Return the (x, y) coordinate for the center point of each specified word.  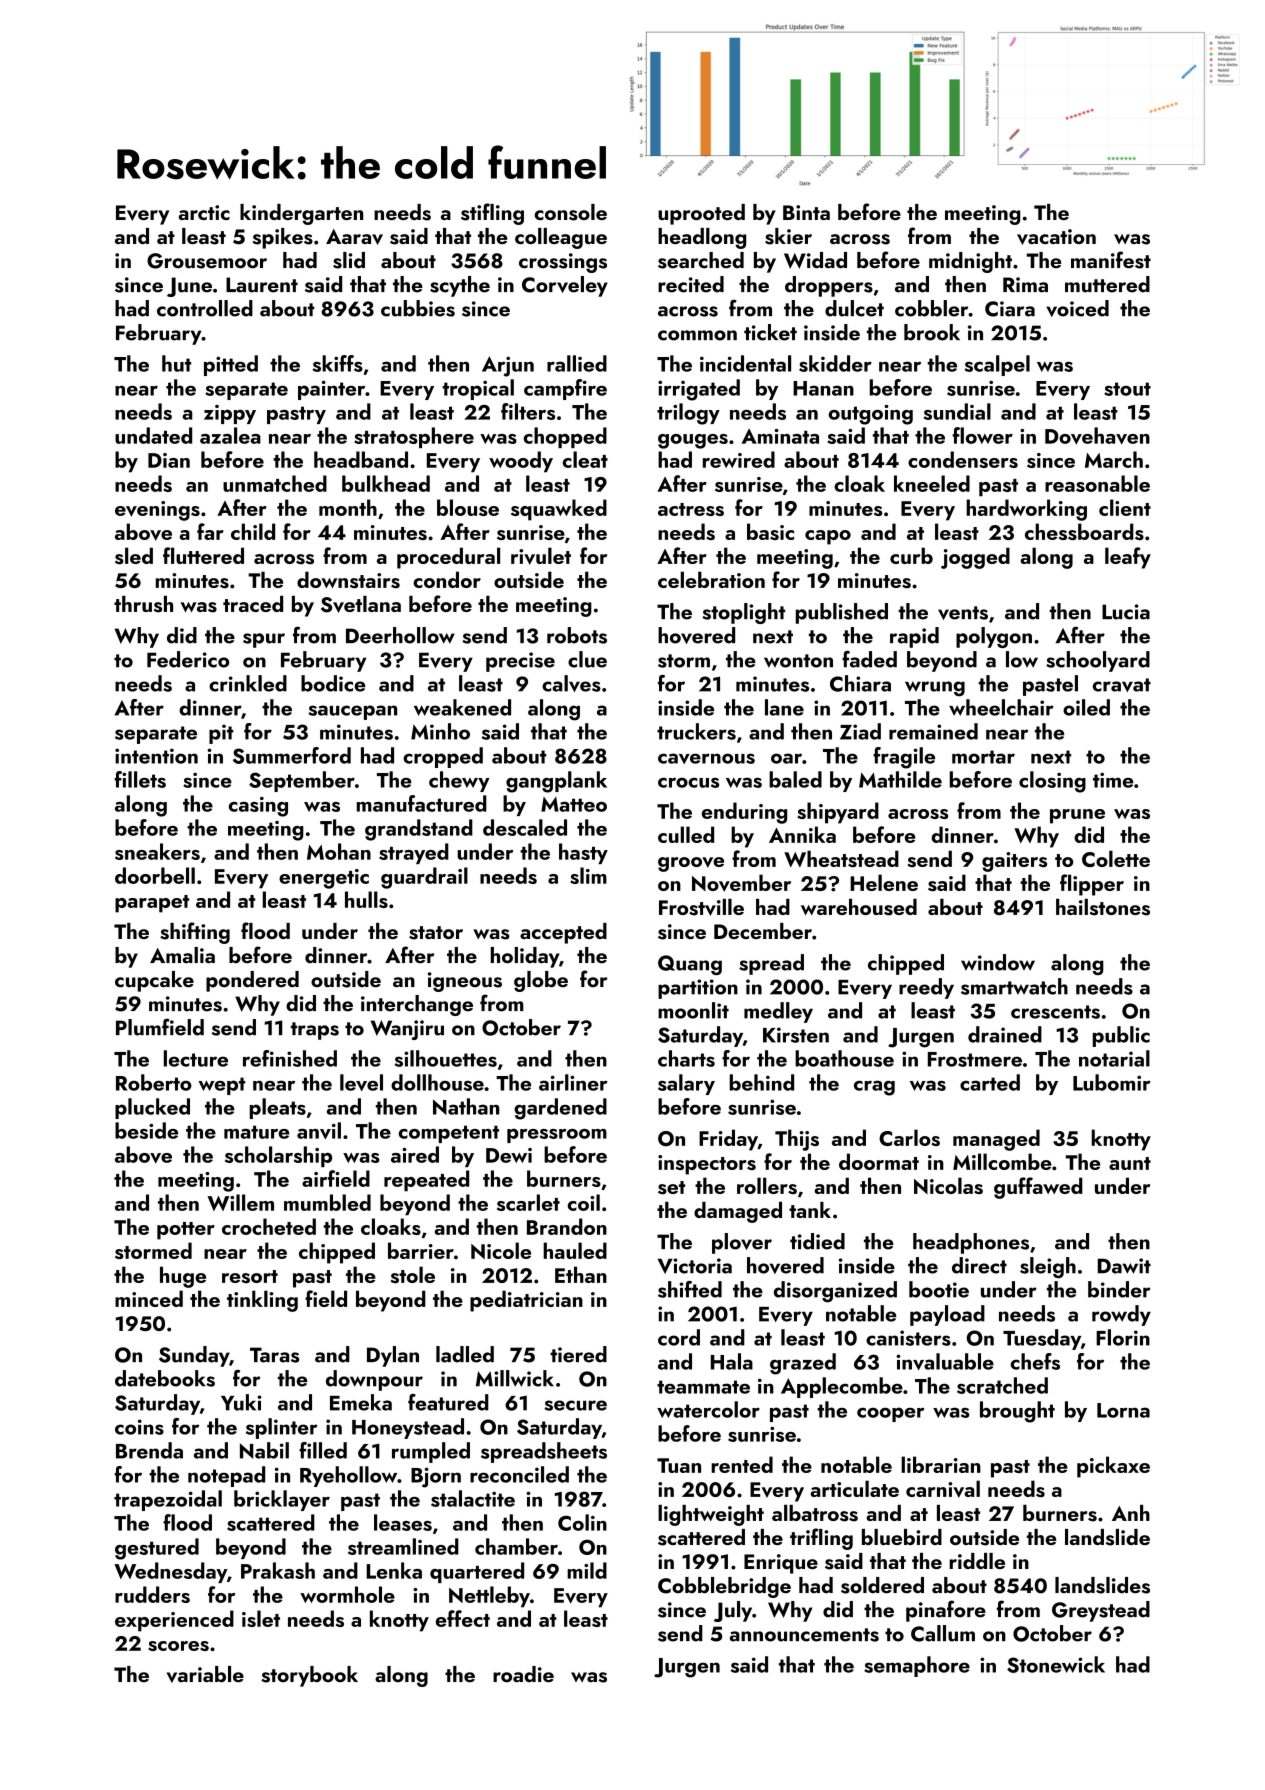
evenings (157, 511)
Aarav (354, 237)
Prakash (278, 1570)
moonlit (693, 1010)
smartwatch (1014, 986)
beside (146, 1130)
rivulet (541, 556)
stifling (492, 214)
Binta (806, 212)
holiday (525, 957)
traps (315, 1031)
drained (1005, 1034)
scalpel (997, 365)
